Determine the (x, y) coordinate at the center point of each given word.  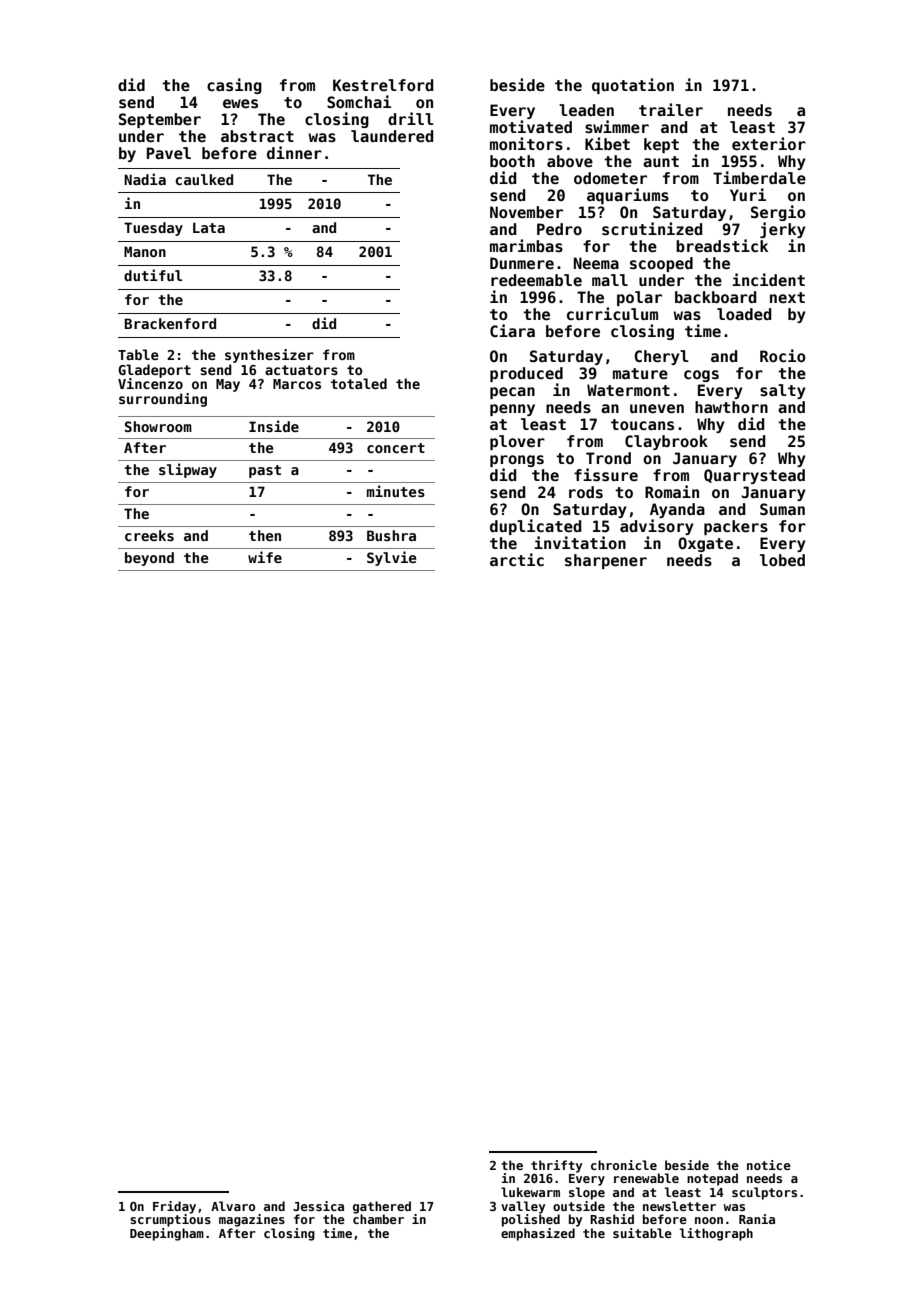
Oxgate (705, 544)
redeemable (536, 280)
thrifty (557, 1166)
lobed (782, 560)
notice (769, 1165)
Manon (145, 251)
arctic (517, 559)
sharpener (606, 561)
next (787, 297)
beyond (149, 559)
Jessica (318, 1206)
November (526, 212)
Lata (209, 227)
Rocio (783, 355)
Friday (174, 1207)
